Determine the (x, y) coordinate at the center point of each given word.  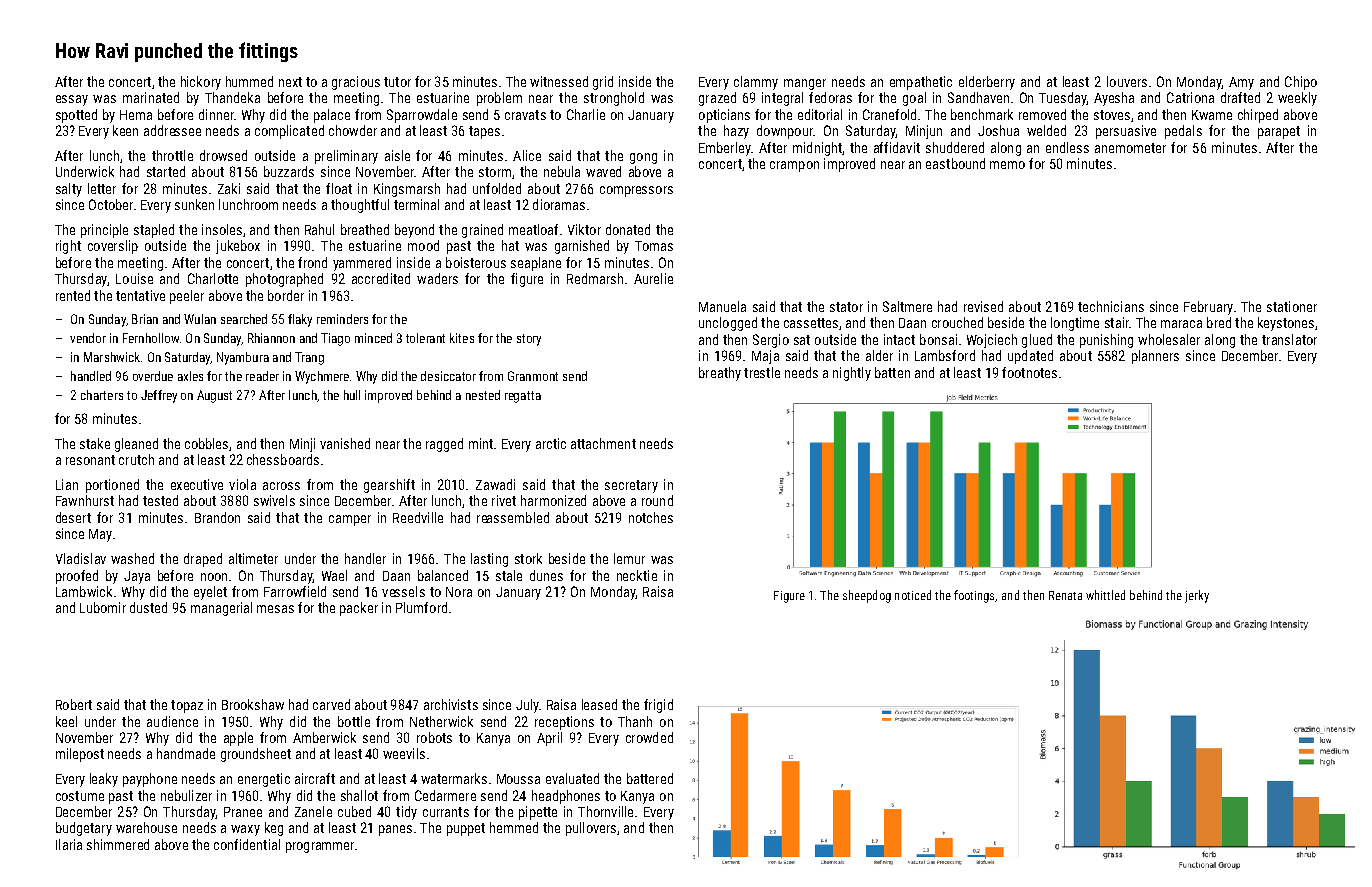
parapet (1279, 132)
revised (983, 306)
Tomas (654, 246)
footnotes (1029, 372)
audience (172, 721)
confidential (247, 844)
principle (104, 231)
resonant (90, 460)
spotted (76, 116)
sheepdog (867, 596)
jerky (1197, 596)
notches (651, 517)
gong (643, 158)
